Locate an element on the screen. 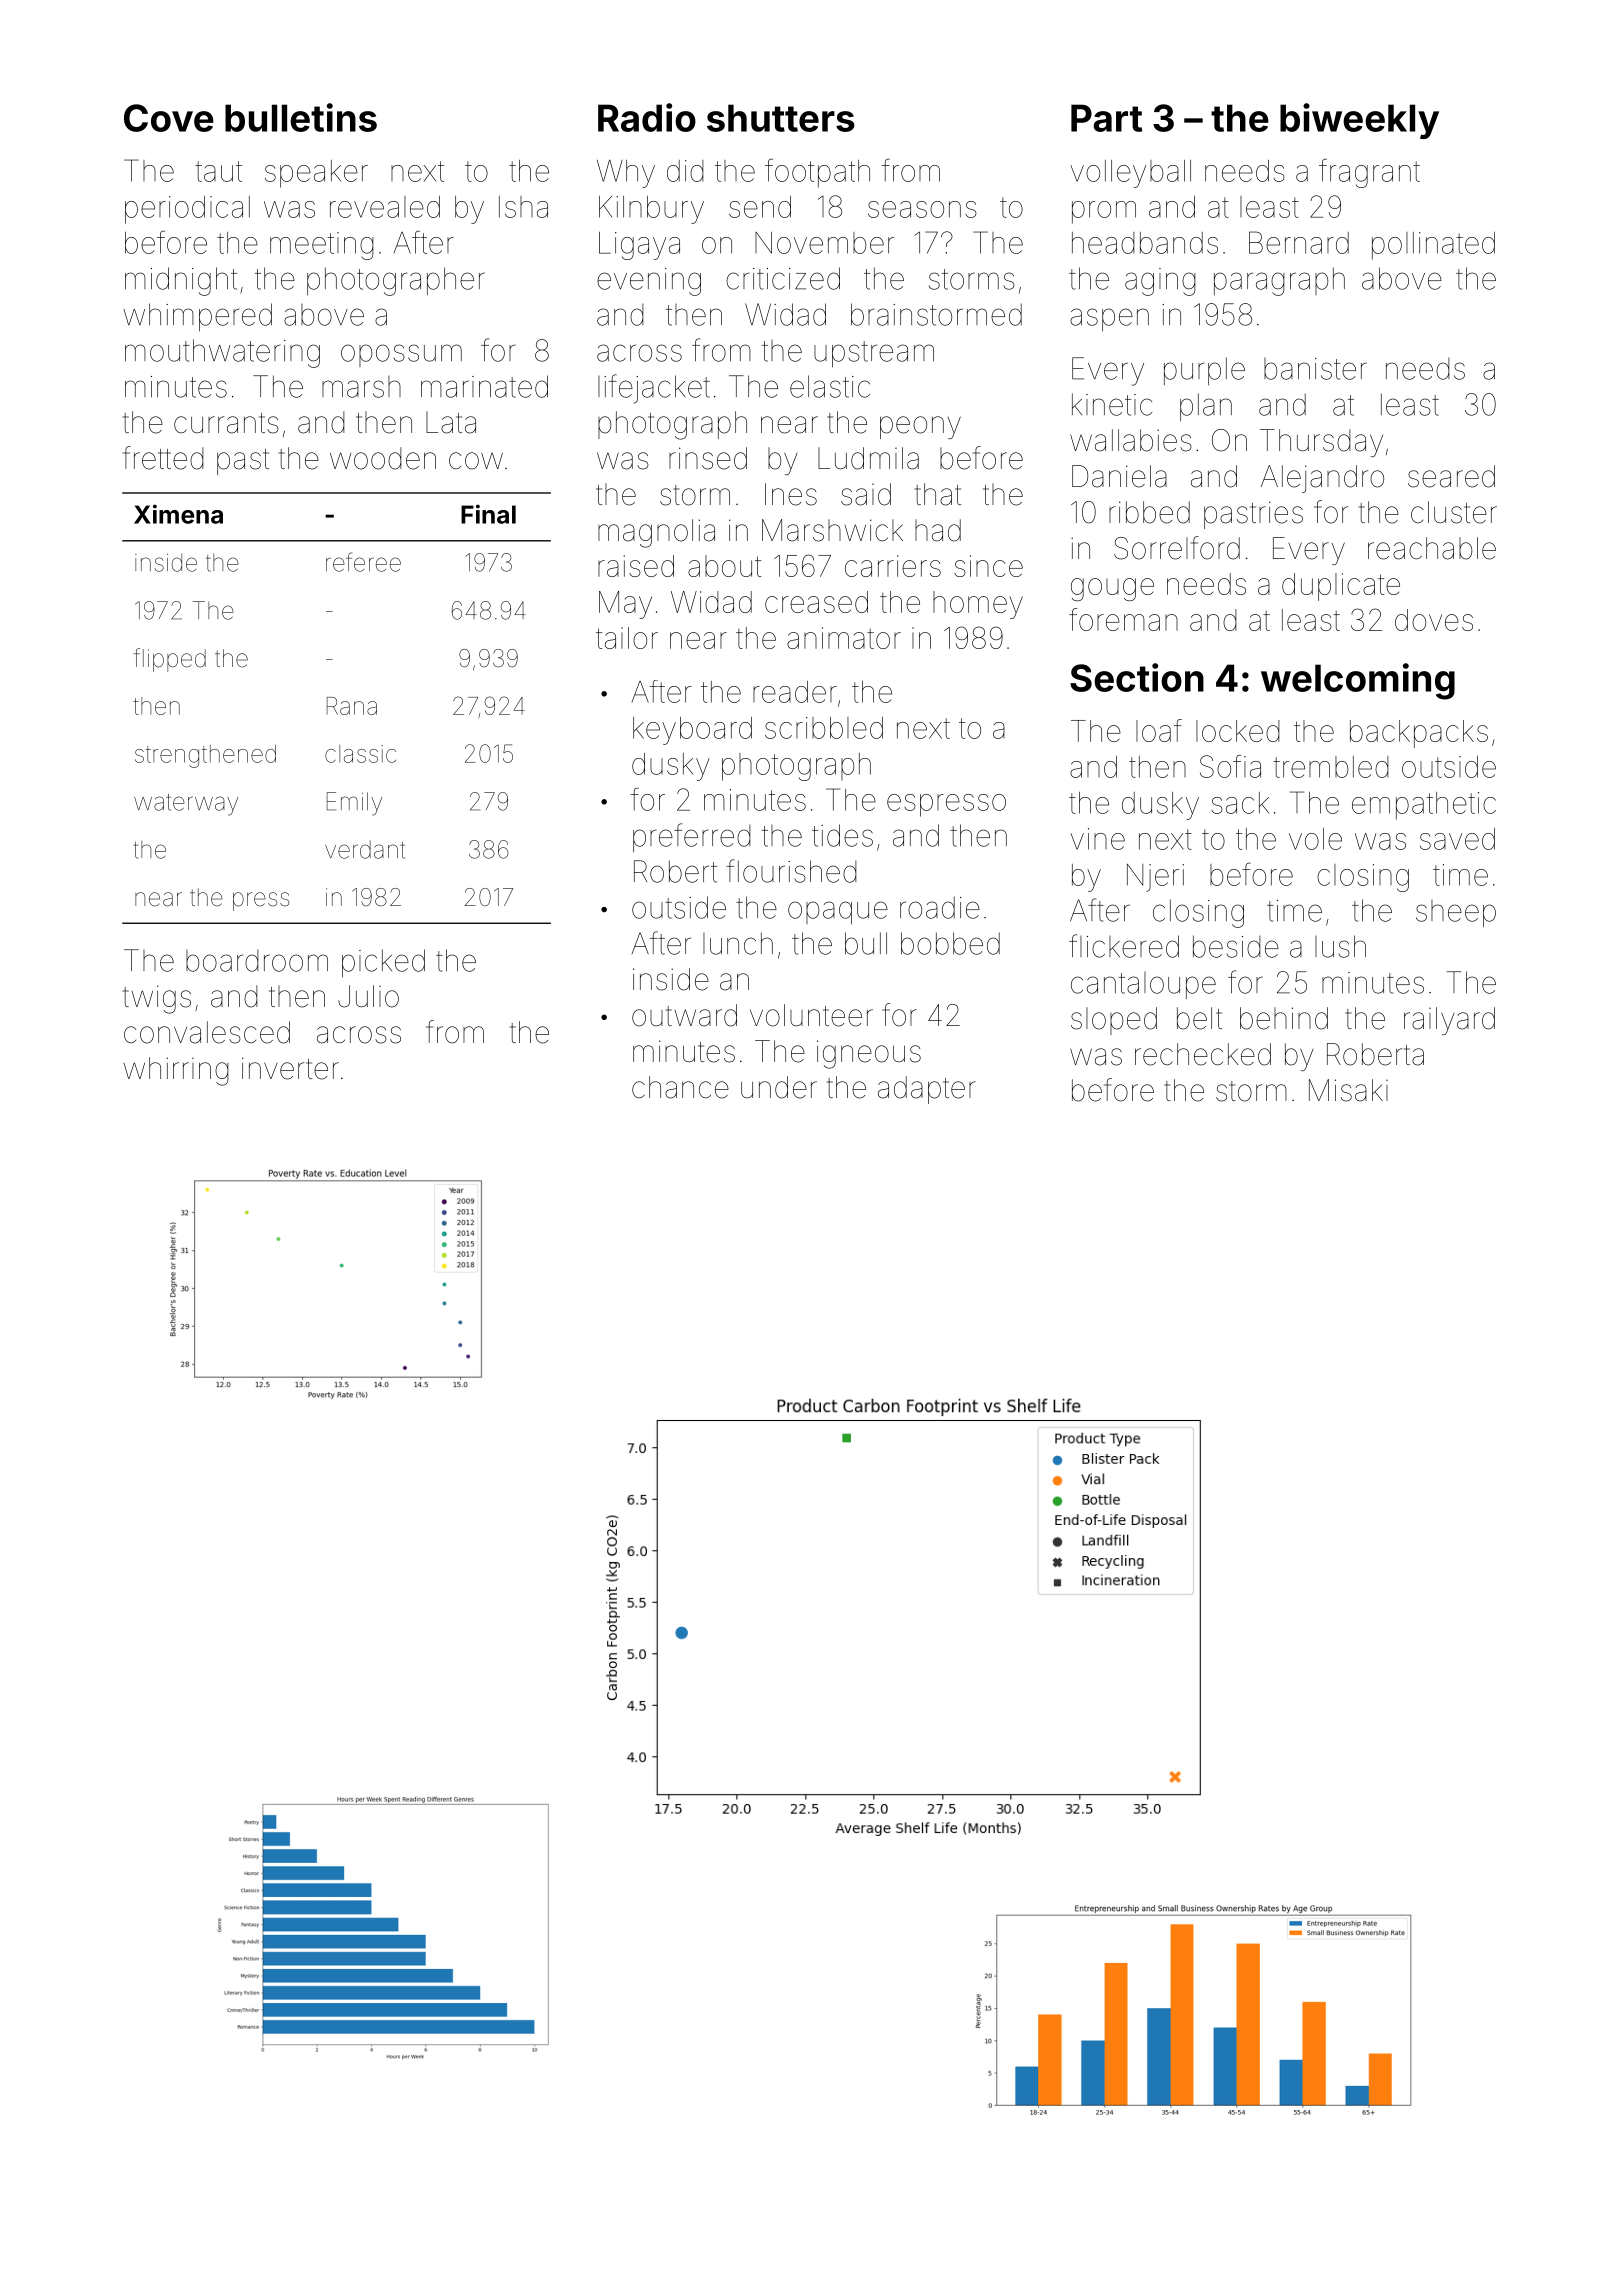  banister is located at coordinates (1315, 369).
